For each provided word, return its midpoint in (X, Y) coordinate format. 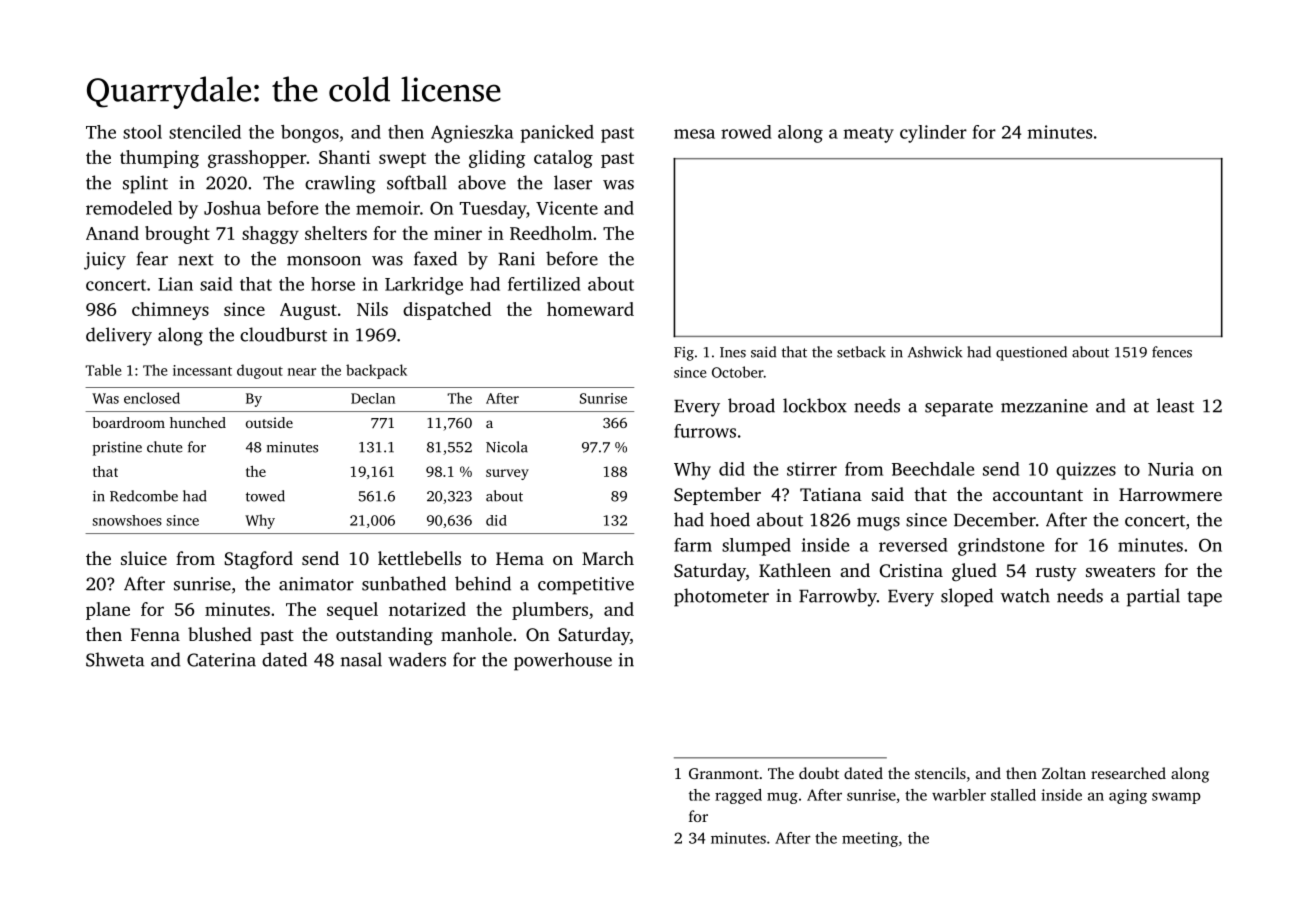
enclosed (152, 398)
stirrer (812, 469)
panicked (557, 134)
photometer (721, 597)
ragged (738, 796)
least (1175, 405)
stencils (940, 773)
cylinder (933, 134)
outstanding (384, 636)
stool (142, 132)
